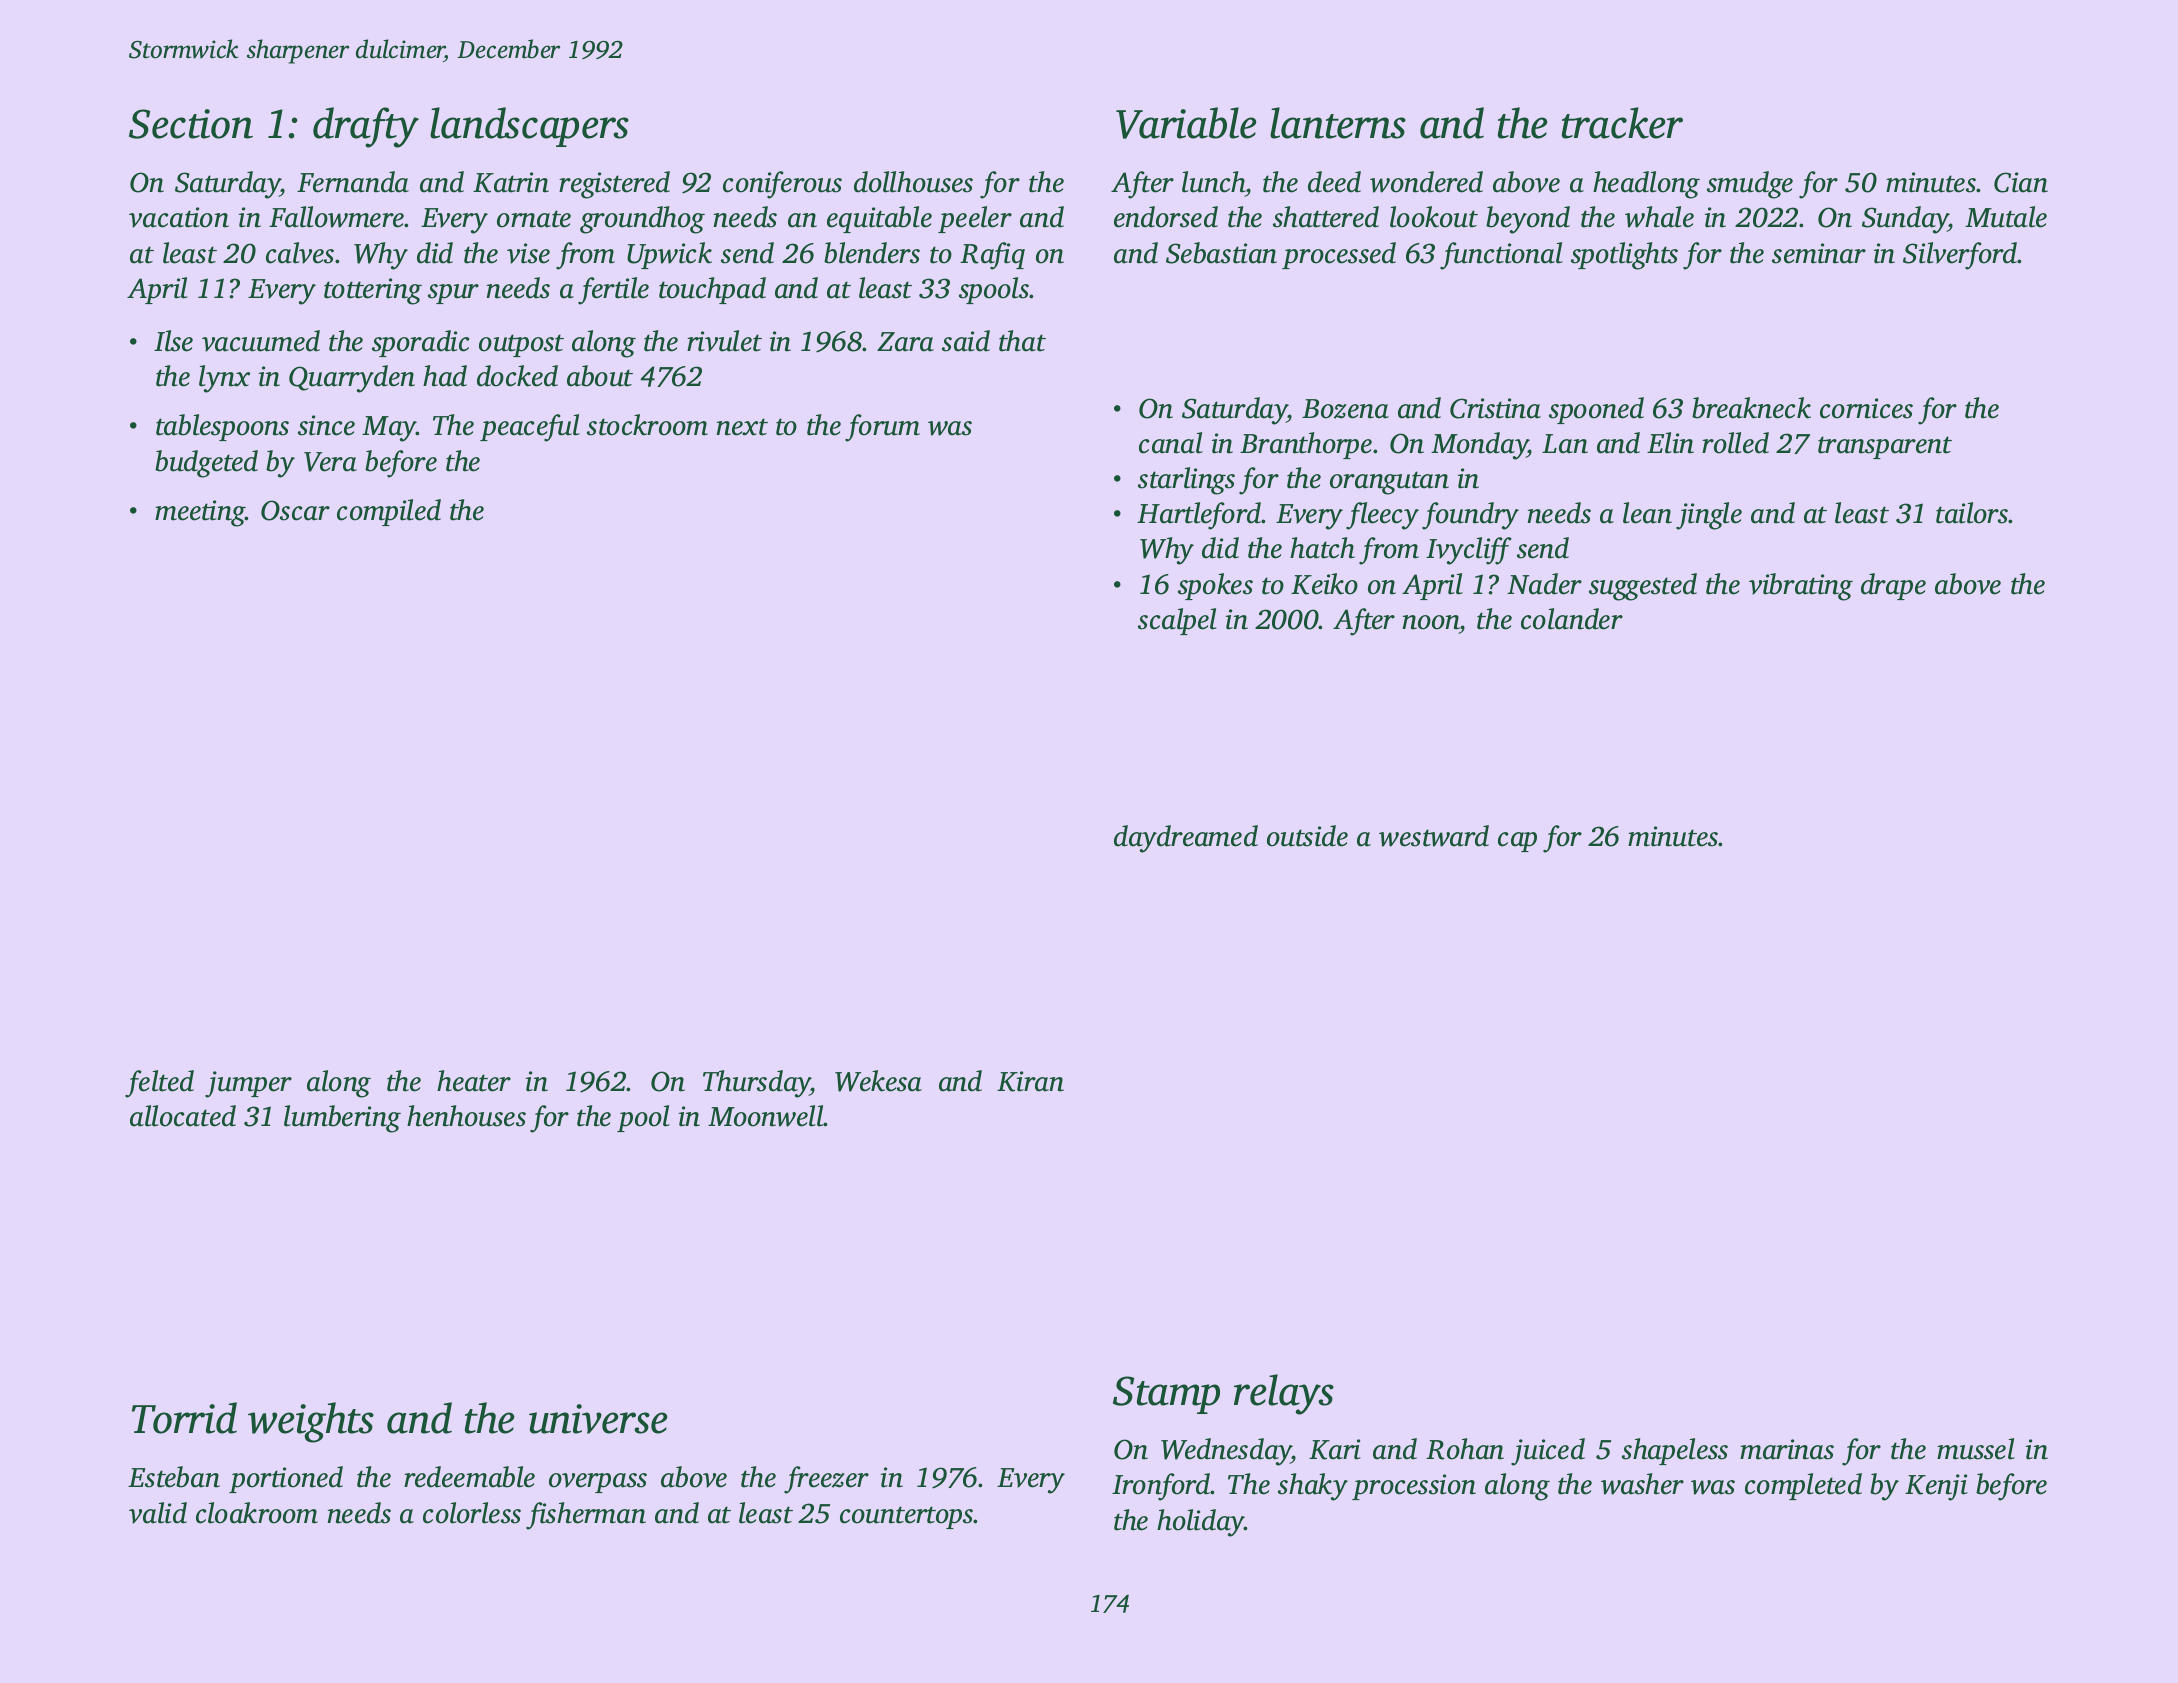 This screenshot has width=2178, height=1683. I want to click on Kiran, so click(1030, 1081).
